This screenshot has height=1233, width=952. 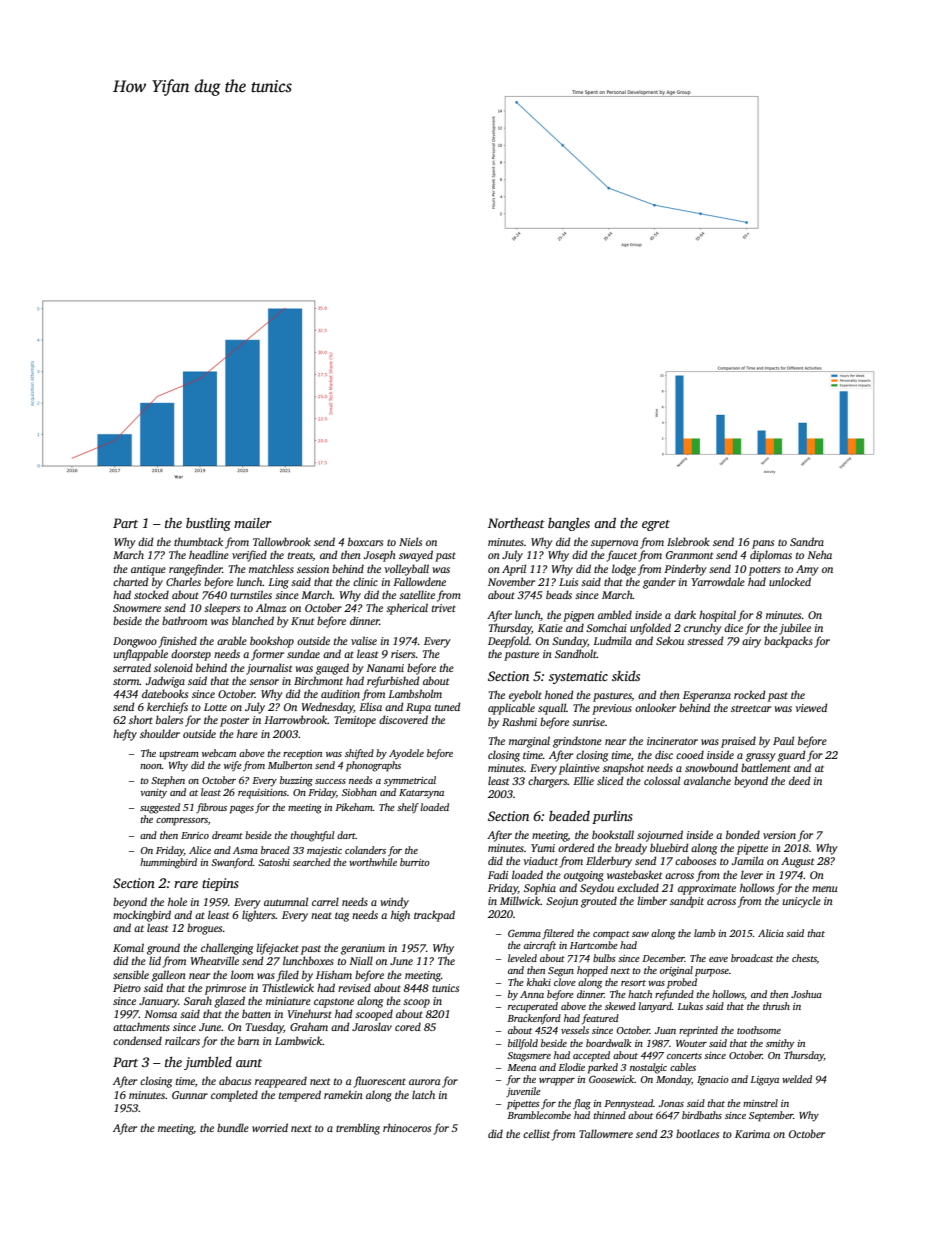 What do you see at coordinates (825, 889) in the screenshot?
I see `menu` at bounding box center [825, 889].
